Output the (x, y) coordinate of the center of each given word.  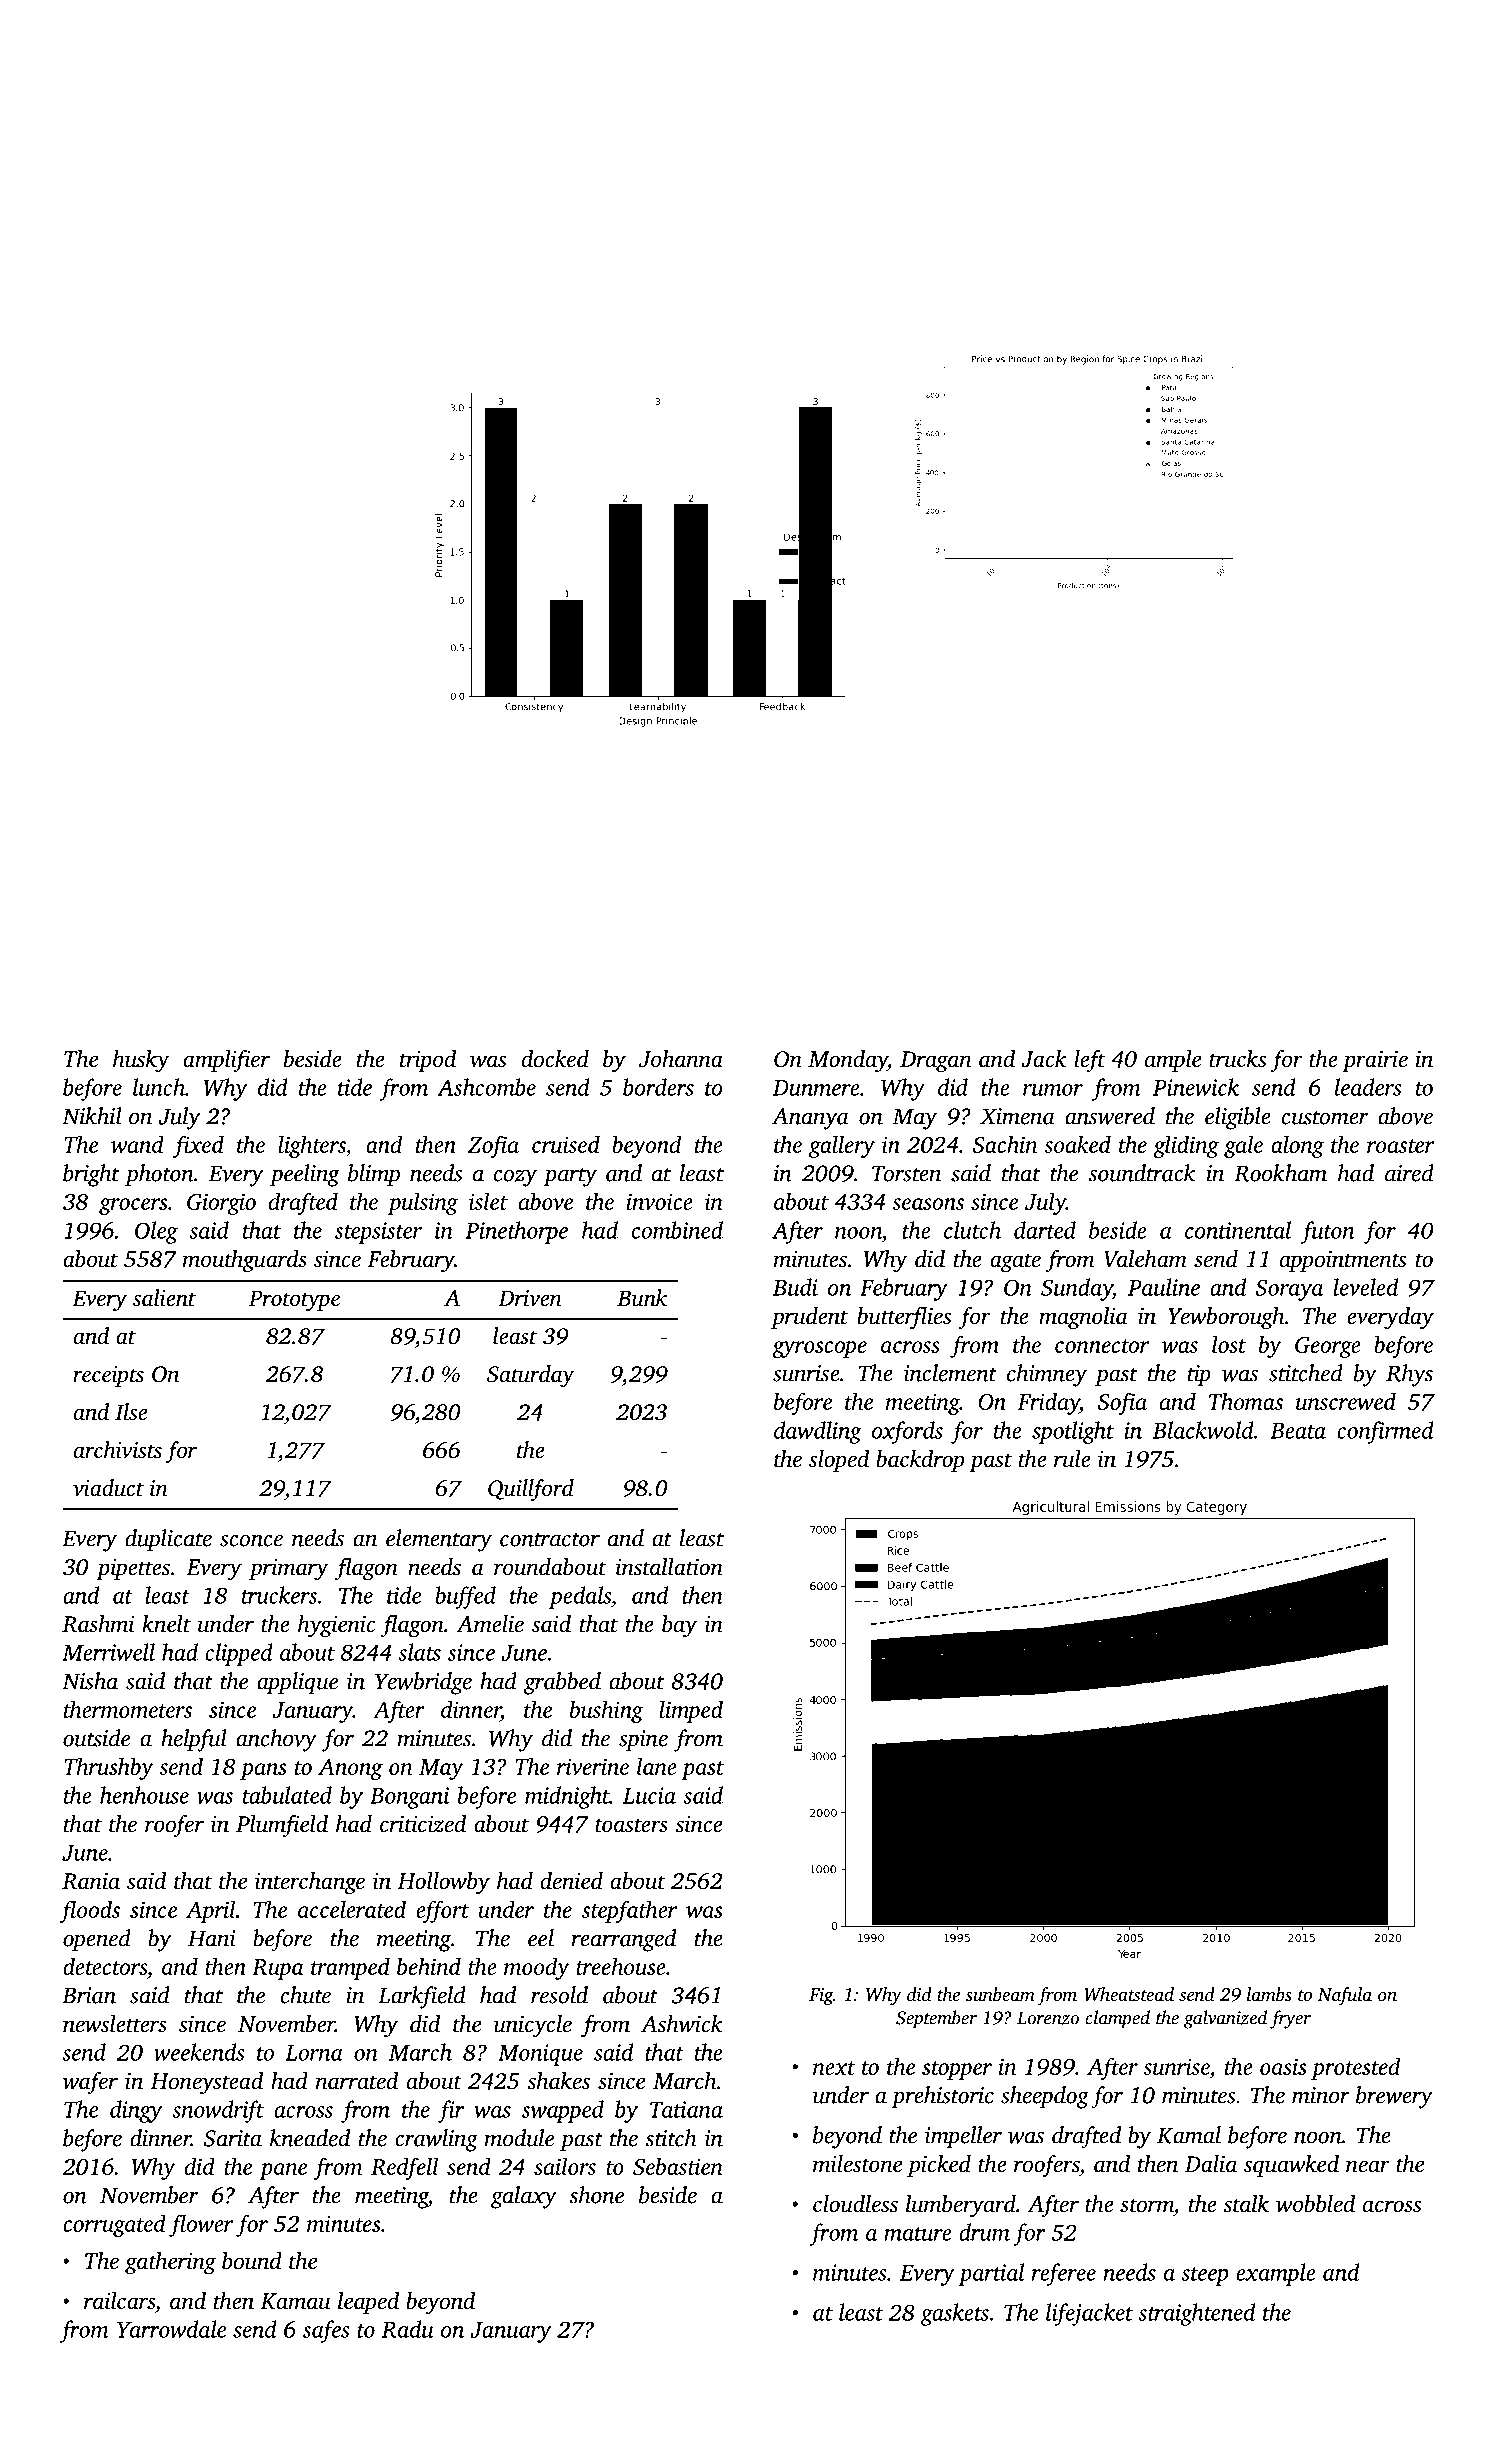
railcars (119, 2301)
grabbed (562, 1683)
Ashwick (682, 2024)
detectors (105, 1966)
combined (677, 1230)
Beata (1298, 1431)
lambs (1269, 1994)
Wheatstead (1129, 1994)
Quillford (531, 1490)
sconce (251, 1541)
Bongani (410, 1798)
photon (159, 1175)
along (1297, 1146)
